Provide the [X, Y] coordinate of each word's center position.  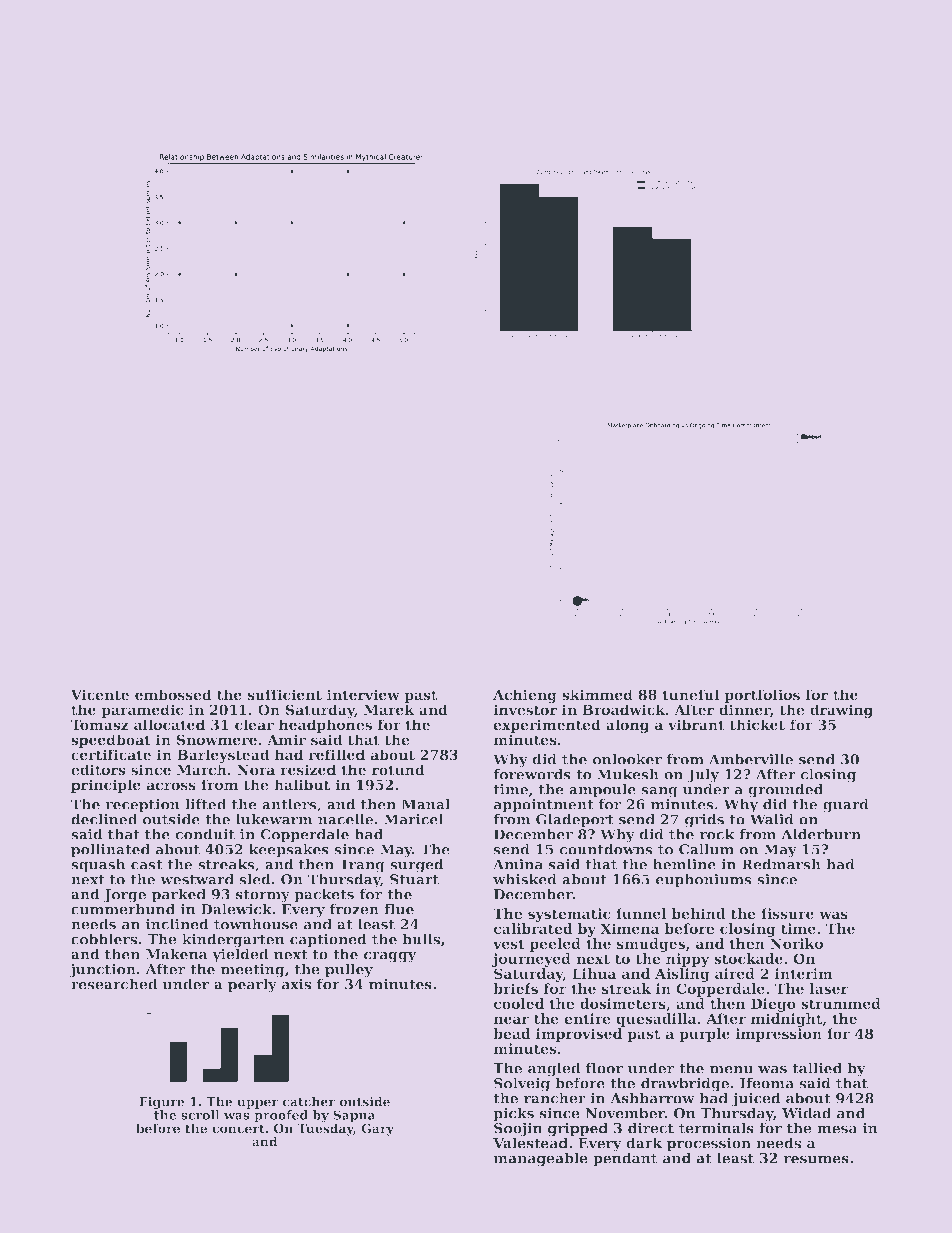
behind [699, 913]
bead [512, 1033]
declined [104, 819]
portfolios [762, 696]
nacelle [345, 819]
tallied [817, 1068]
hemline [684, 864]
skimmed [597, 694]
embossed [173, 694]
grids [704, 821]
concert [238, 1128]
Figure [161, 1103]
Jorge [124, 896]
